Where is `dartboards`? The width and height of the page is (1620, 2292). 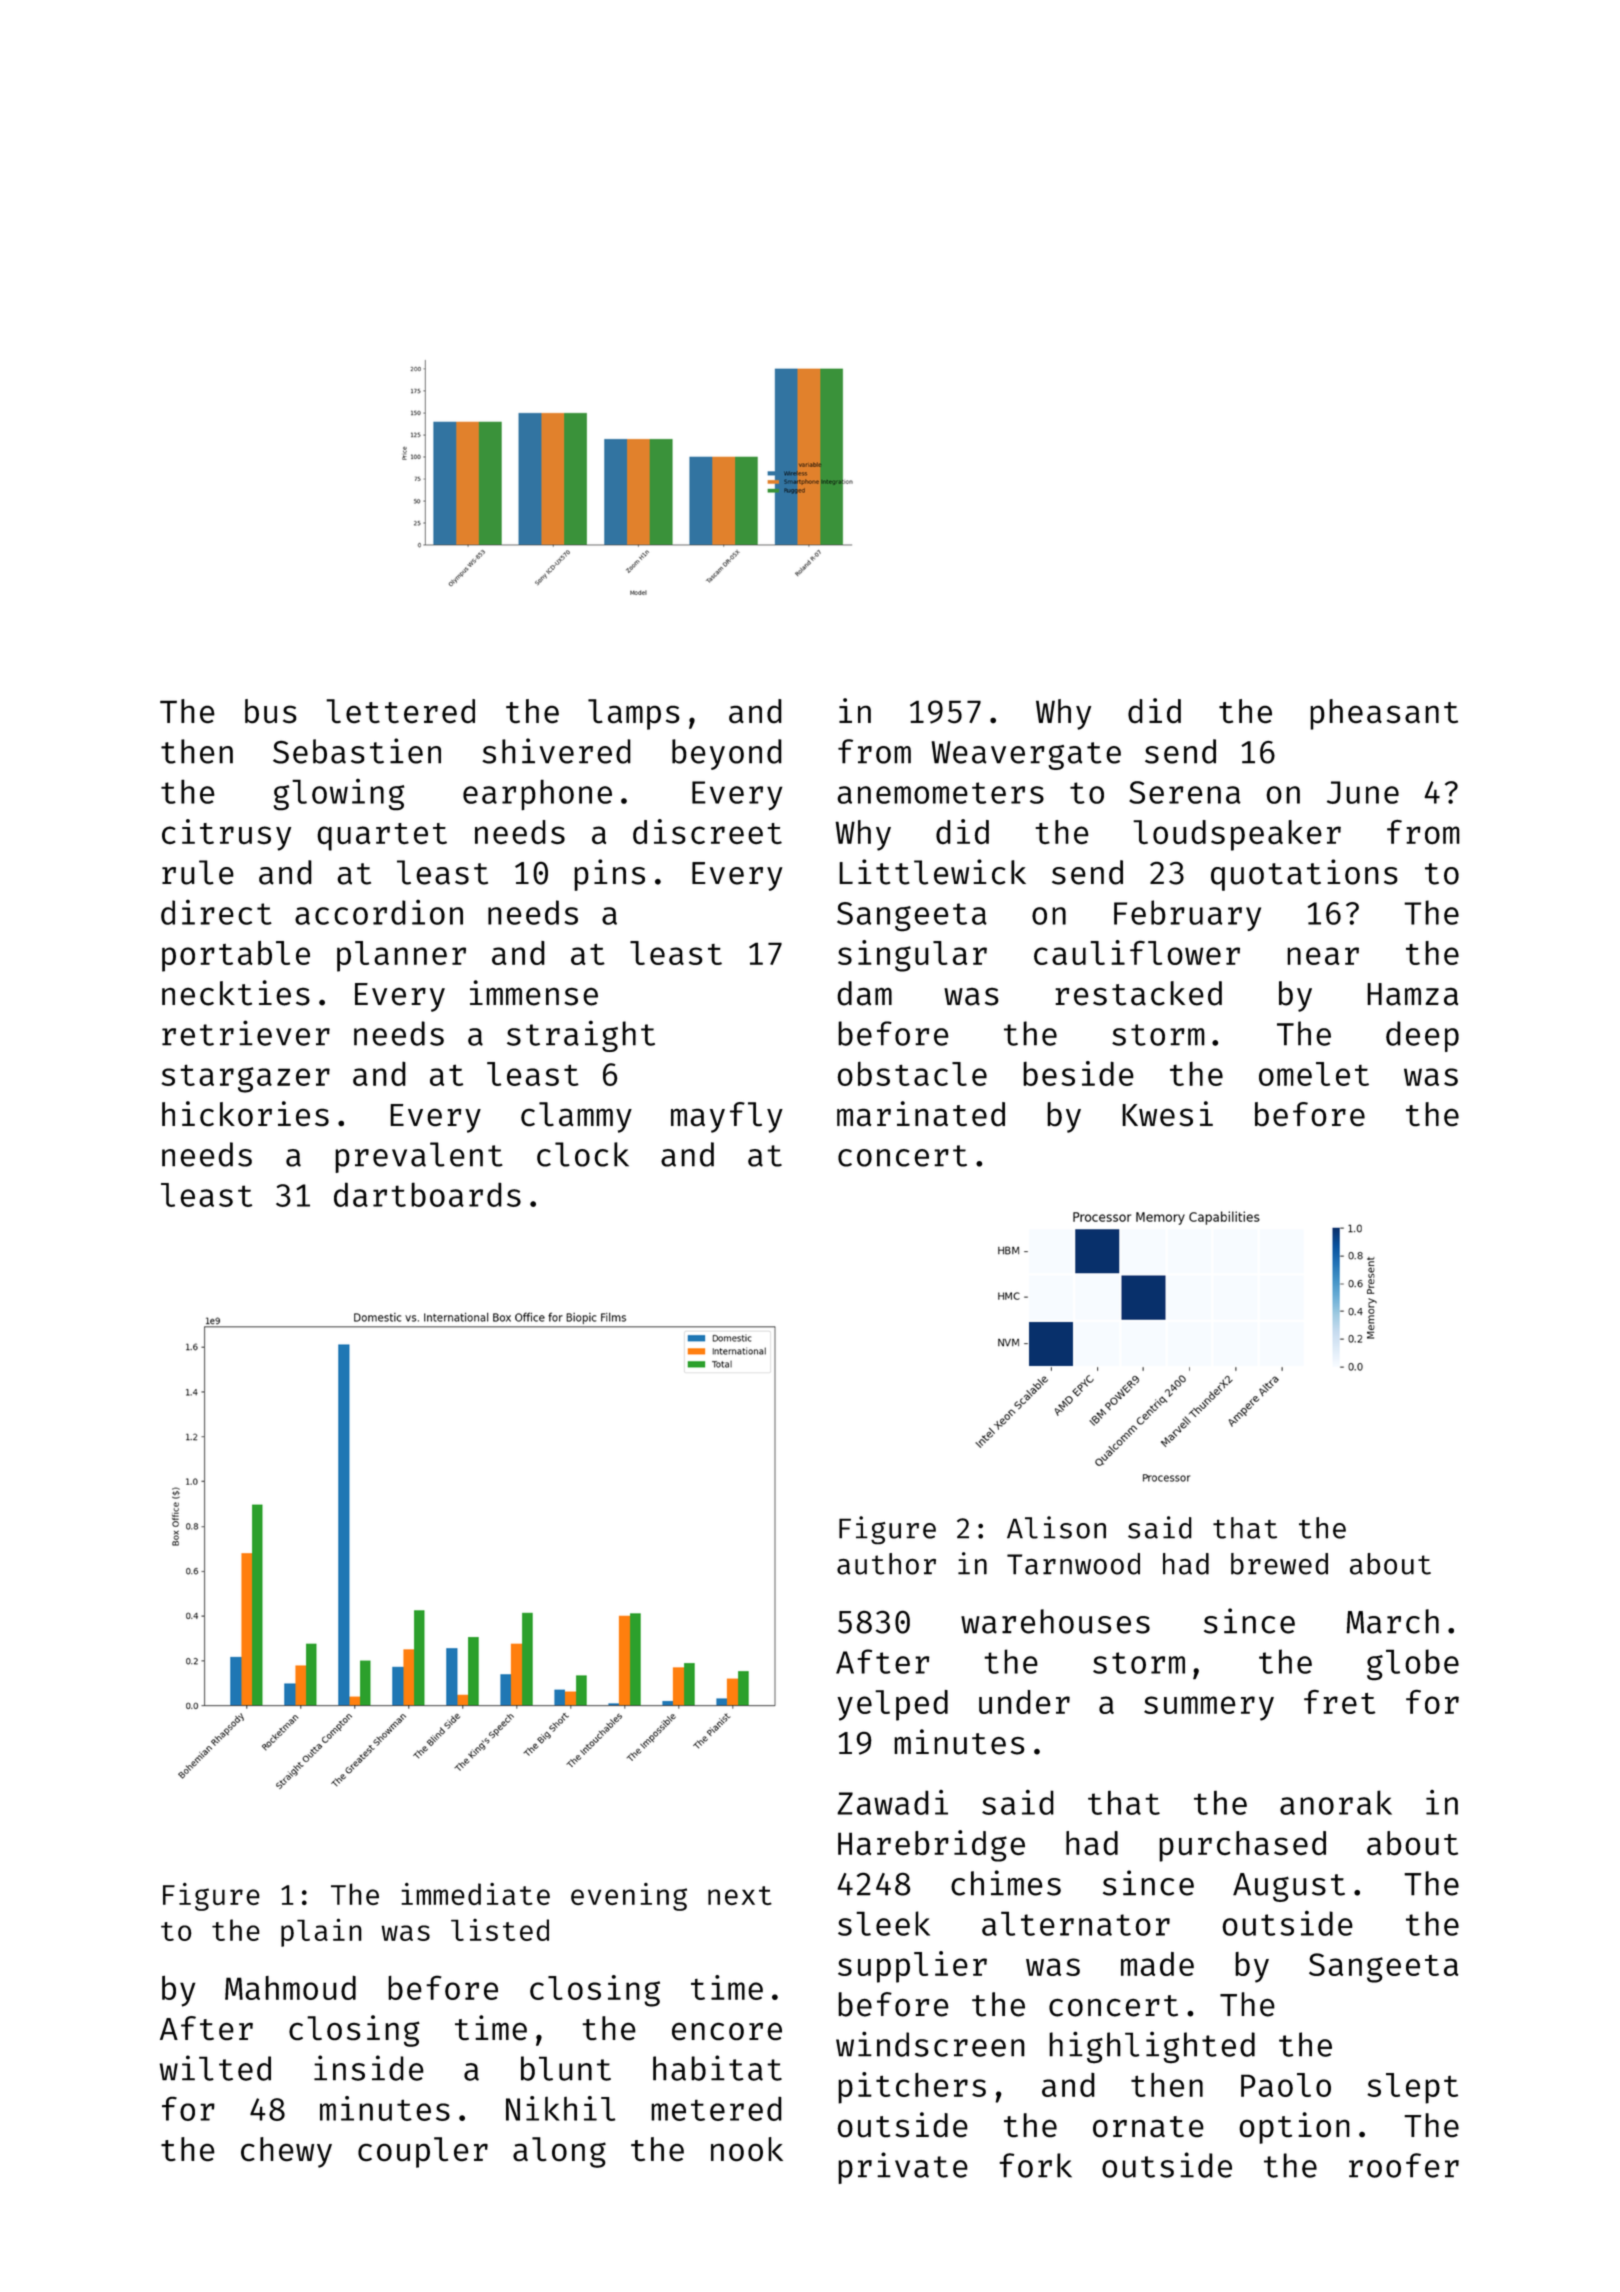
dartboards is located at coordinates (427, 1194).
